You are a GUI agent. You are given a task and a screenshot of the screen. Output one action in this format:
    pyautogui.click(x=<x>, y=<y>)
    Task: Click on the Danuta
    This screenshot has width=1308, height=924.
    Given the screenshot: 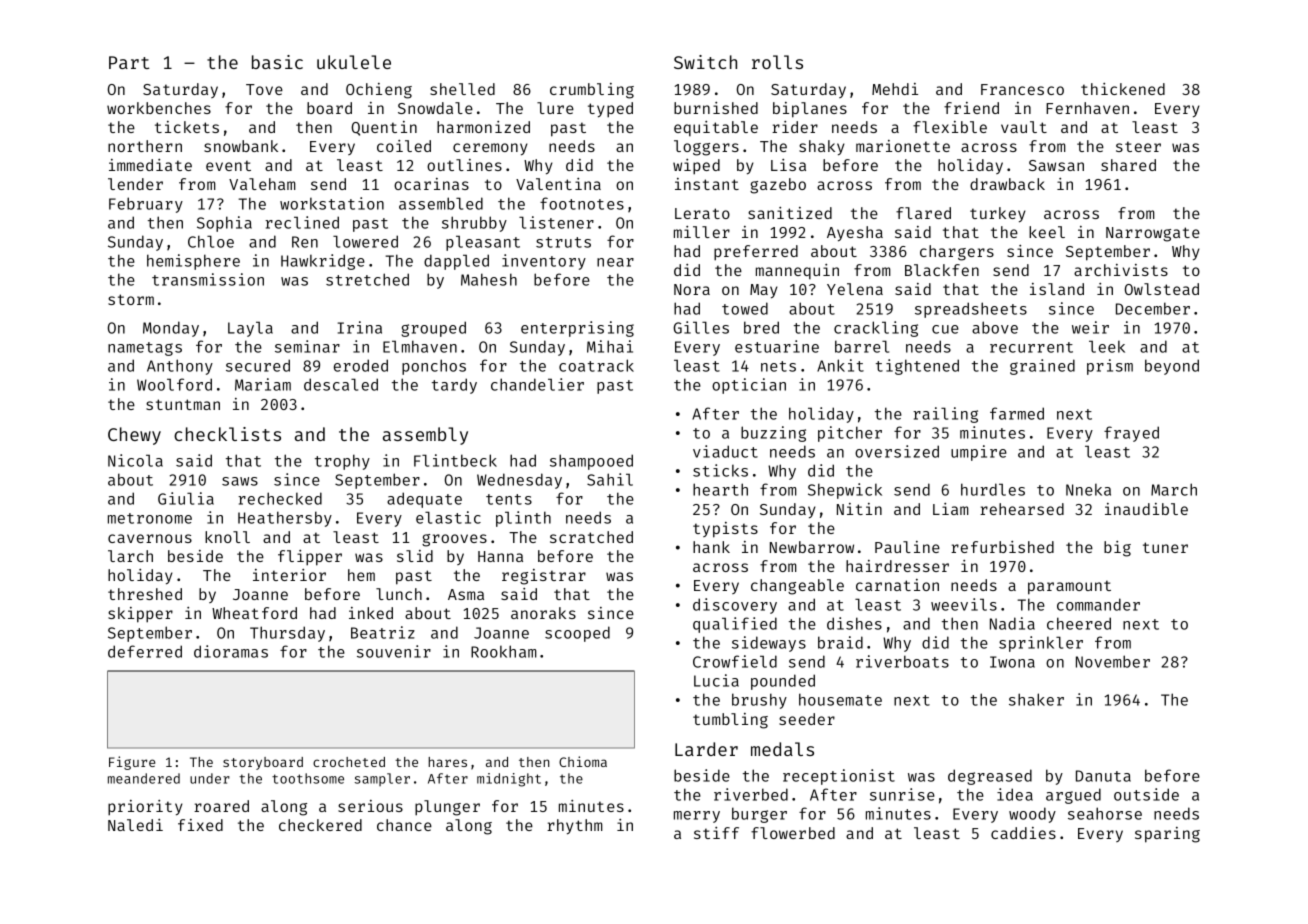 What is the action you would take?
    pyautogui.click(x=1103, y=776)
